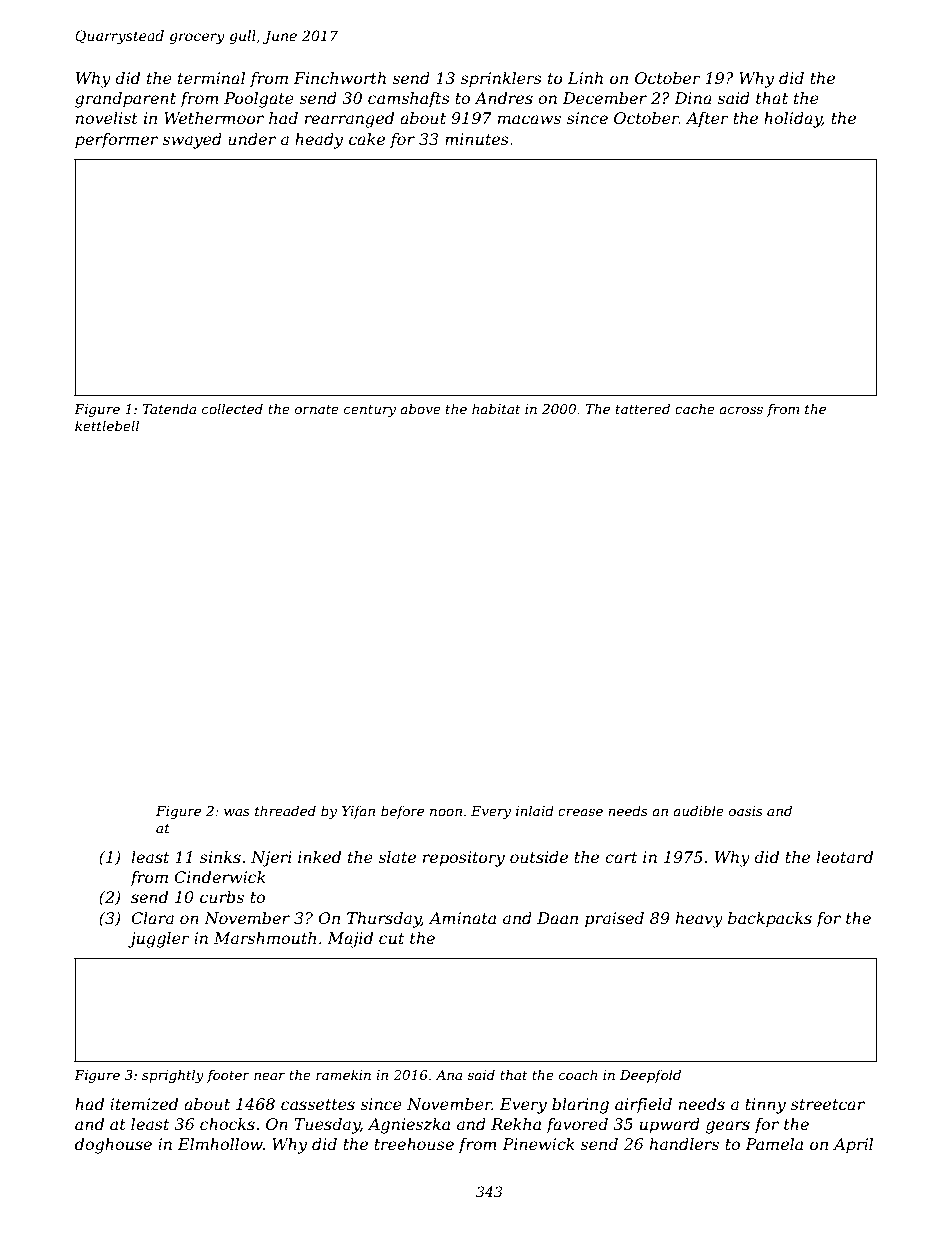  I want to click on Tatenda, so click(169, 408).
